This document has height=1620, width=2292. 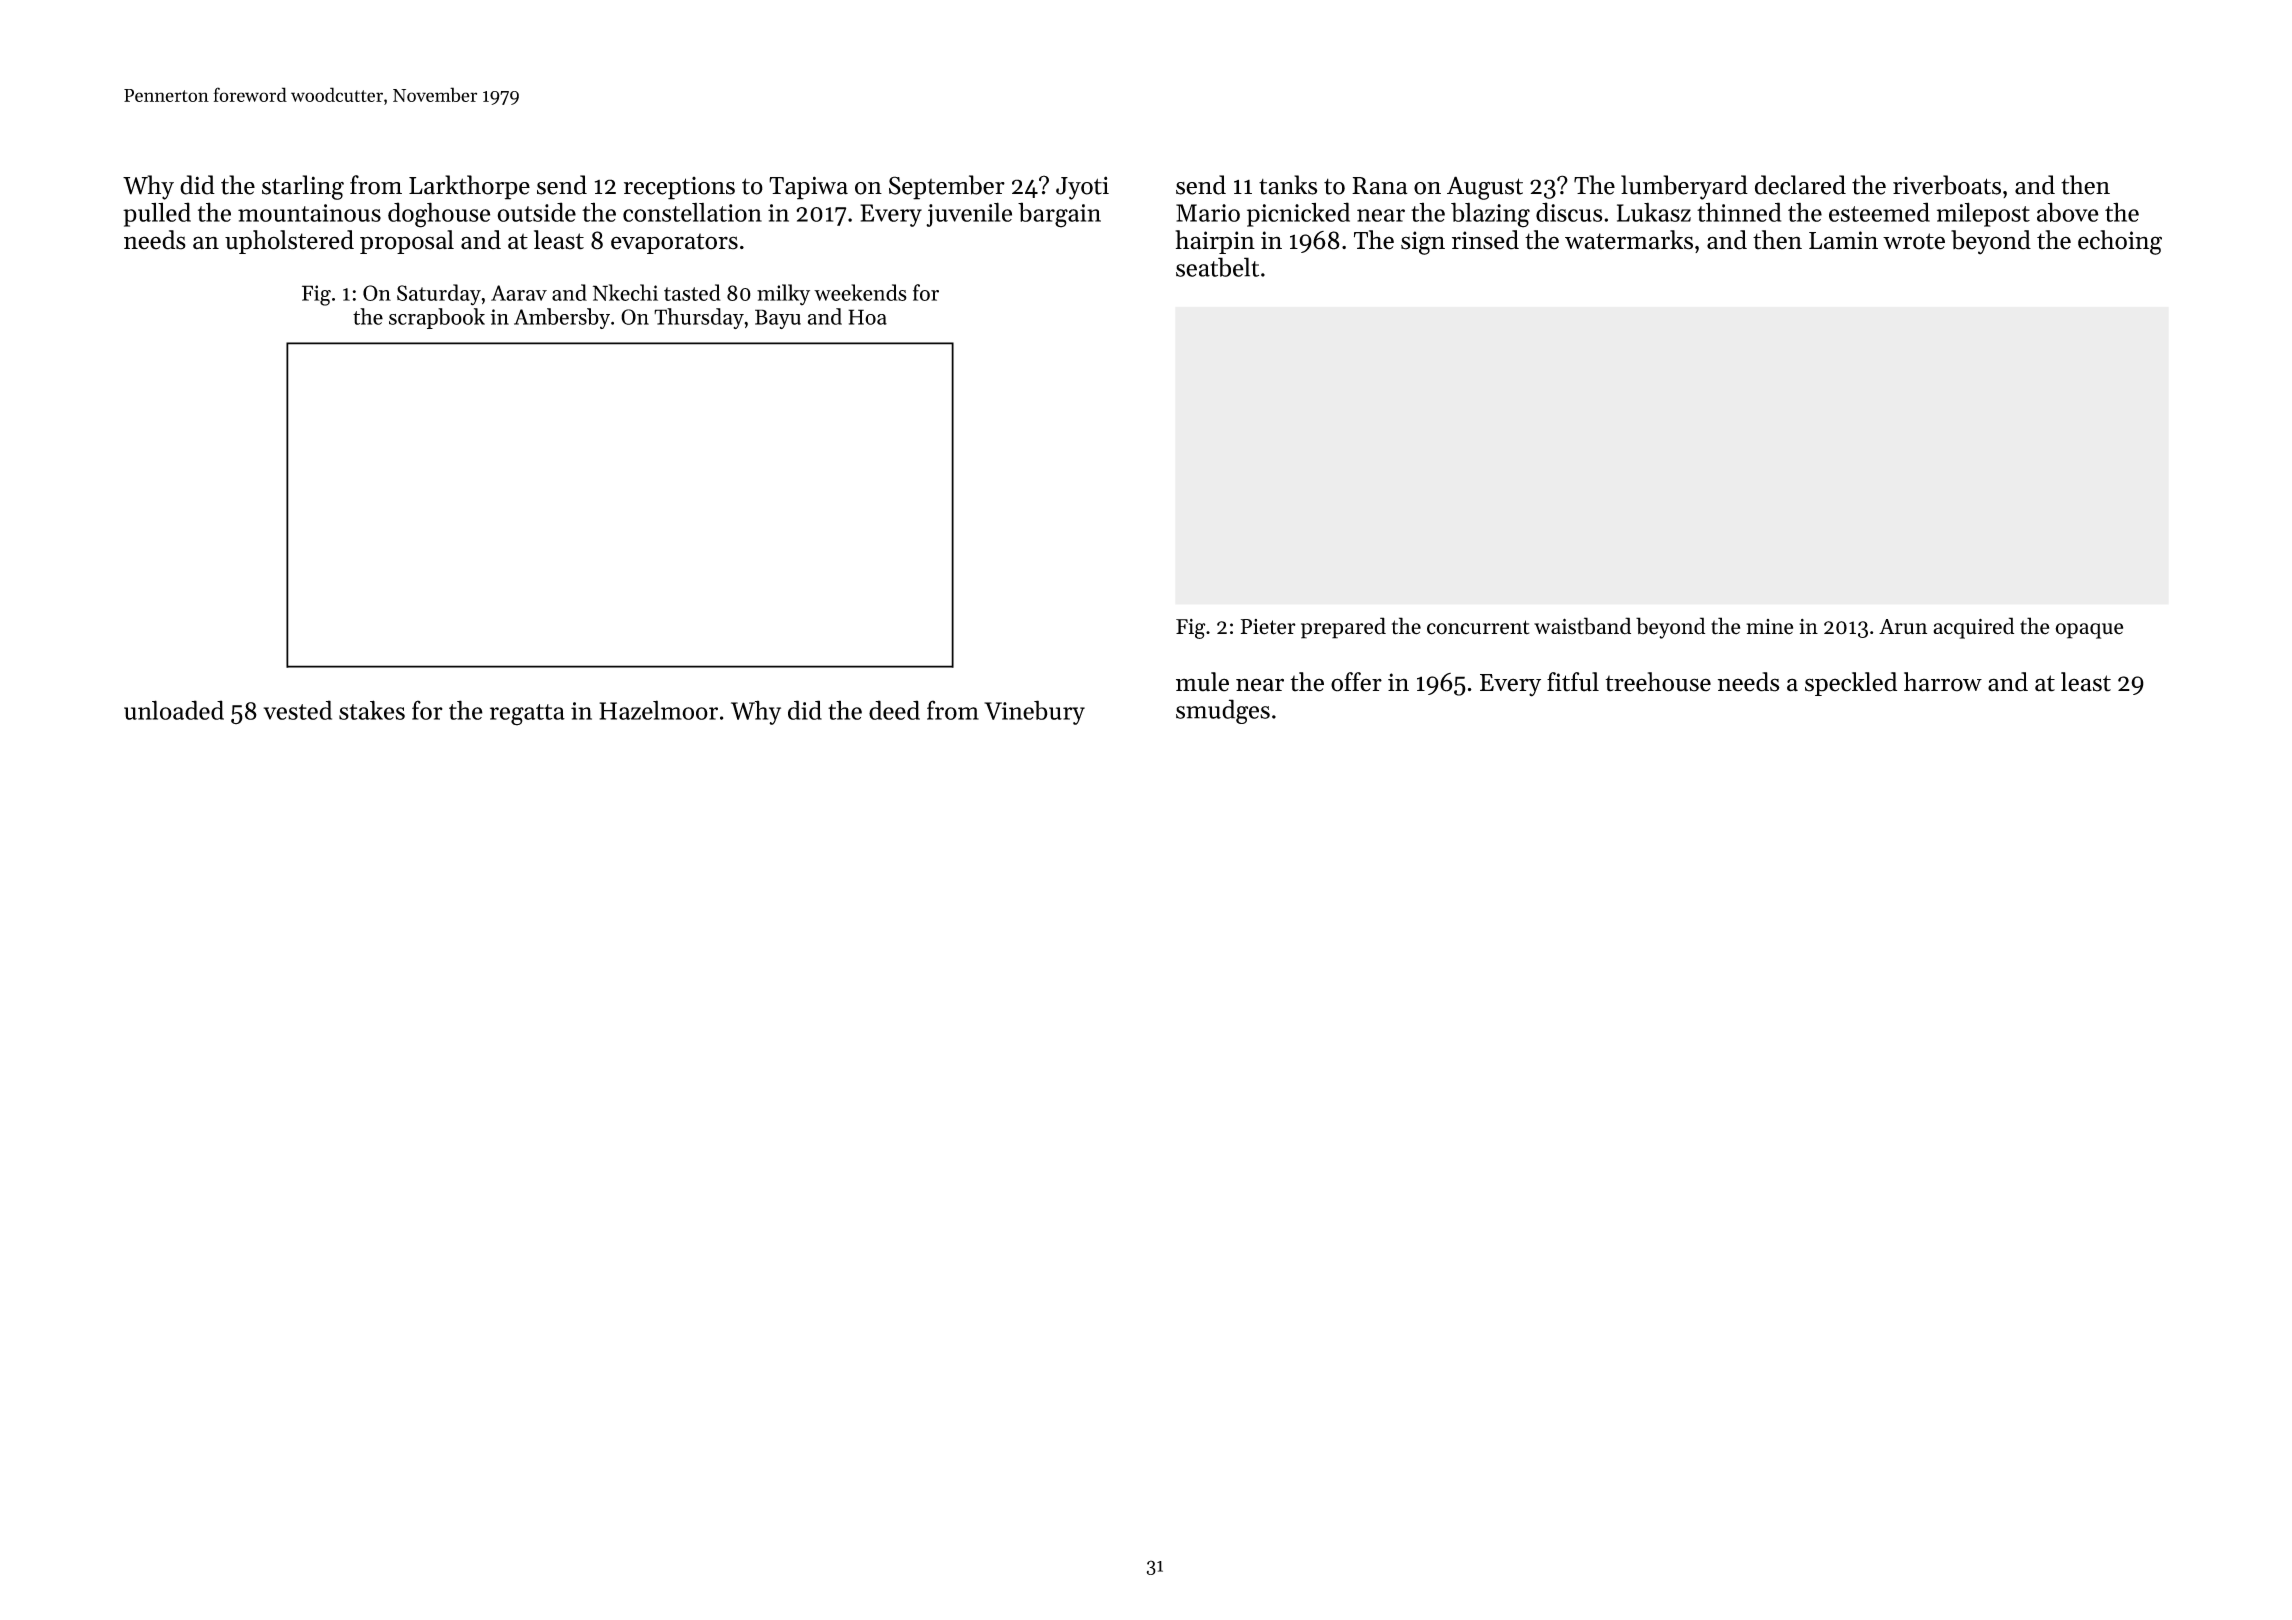 I want to click on unloaded, so click(x=174, y=710).
